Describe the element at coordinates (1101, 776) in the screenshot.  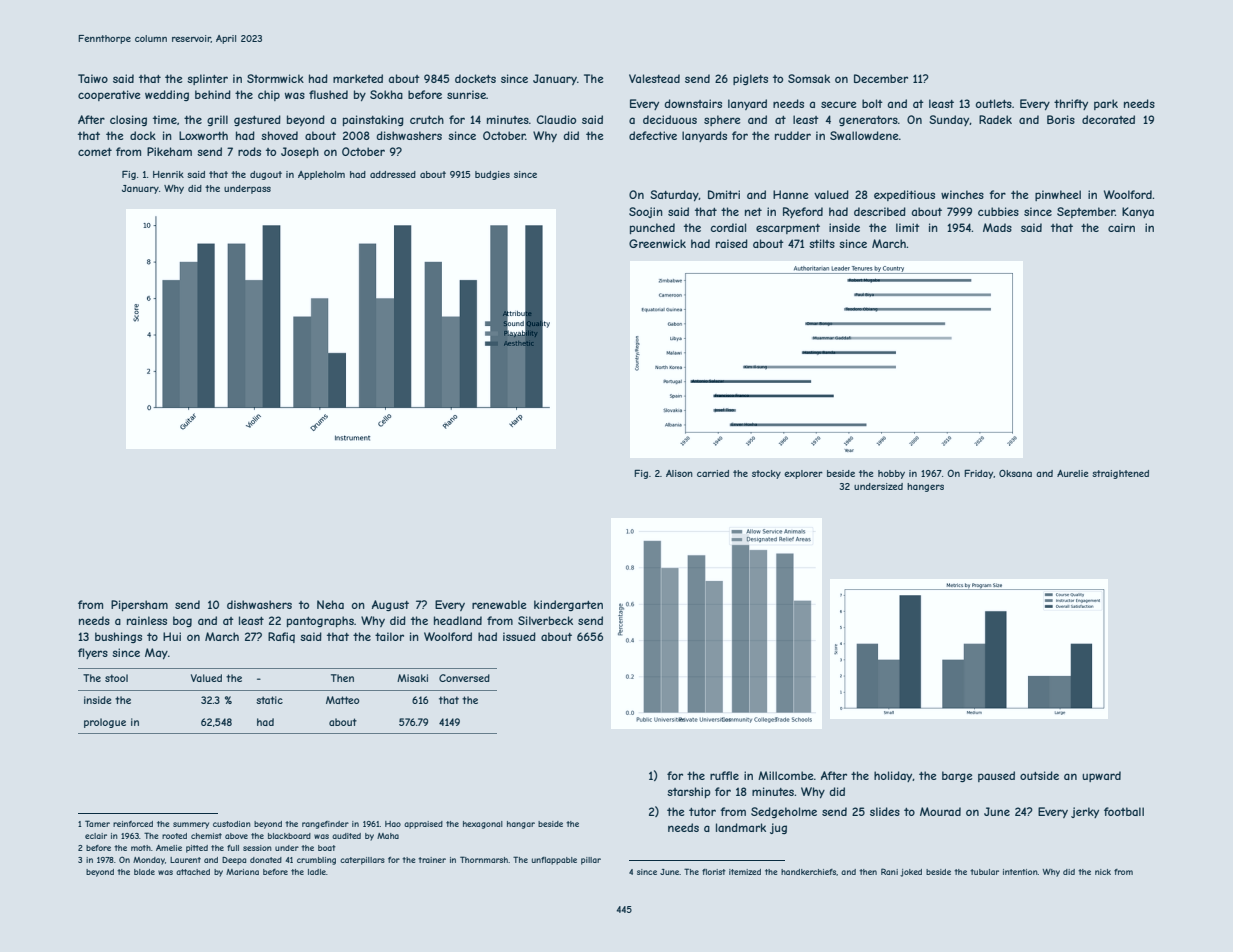
I see `upward` at that location.
